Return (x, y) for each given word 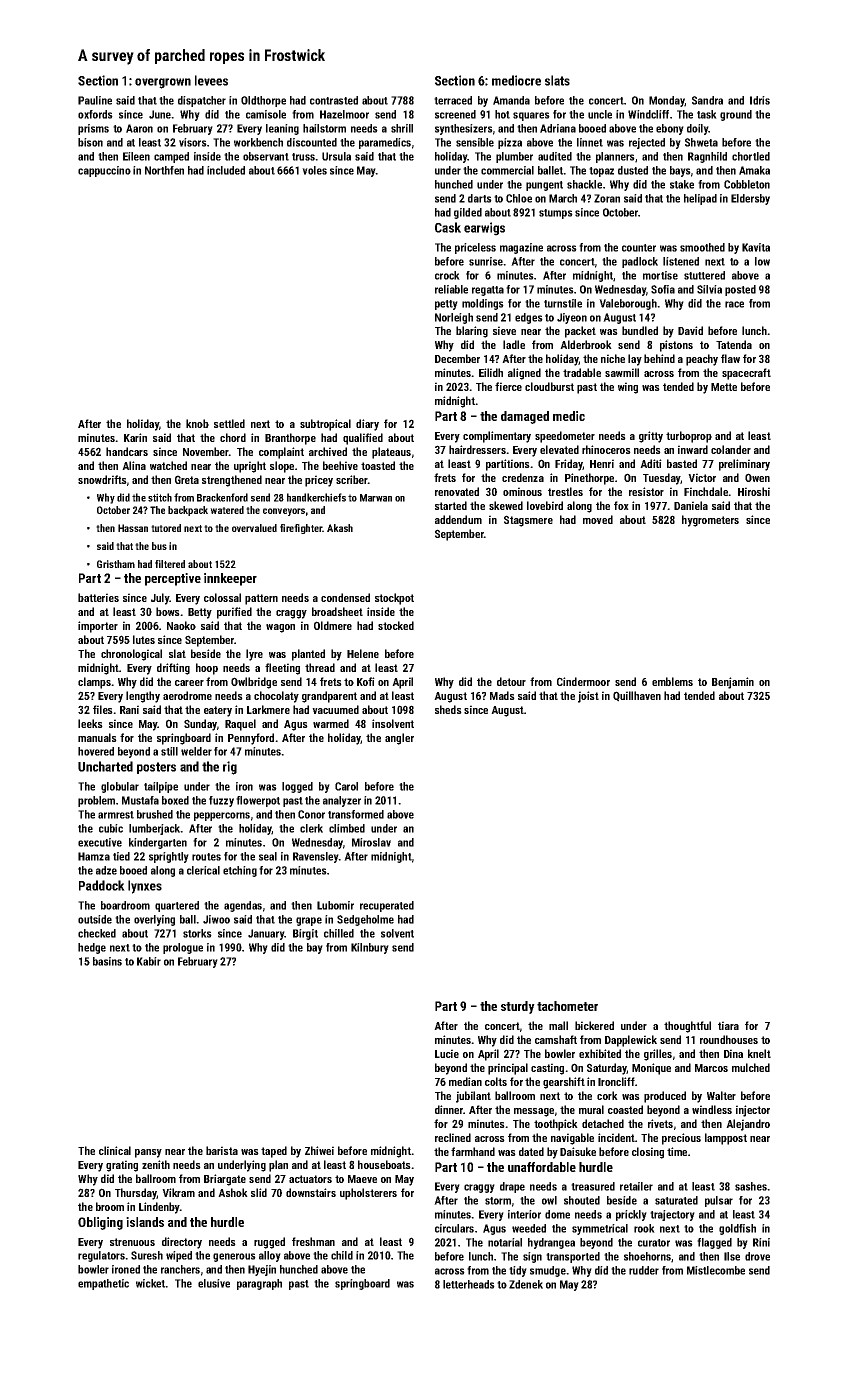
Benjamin (733, 683)
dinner (449, 1109)
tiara (728, 1025)
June (160, 114)
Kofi (366, 681)
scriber (352, 479)
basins (107, 961)
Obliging (100, 1223)
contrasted (334, 100)
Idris (760, 100)
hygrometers (710, 521)
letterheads (469, 1284)
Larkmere (268, 709)
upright (250, 467)
